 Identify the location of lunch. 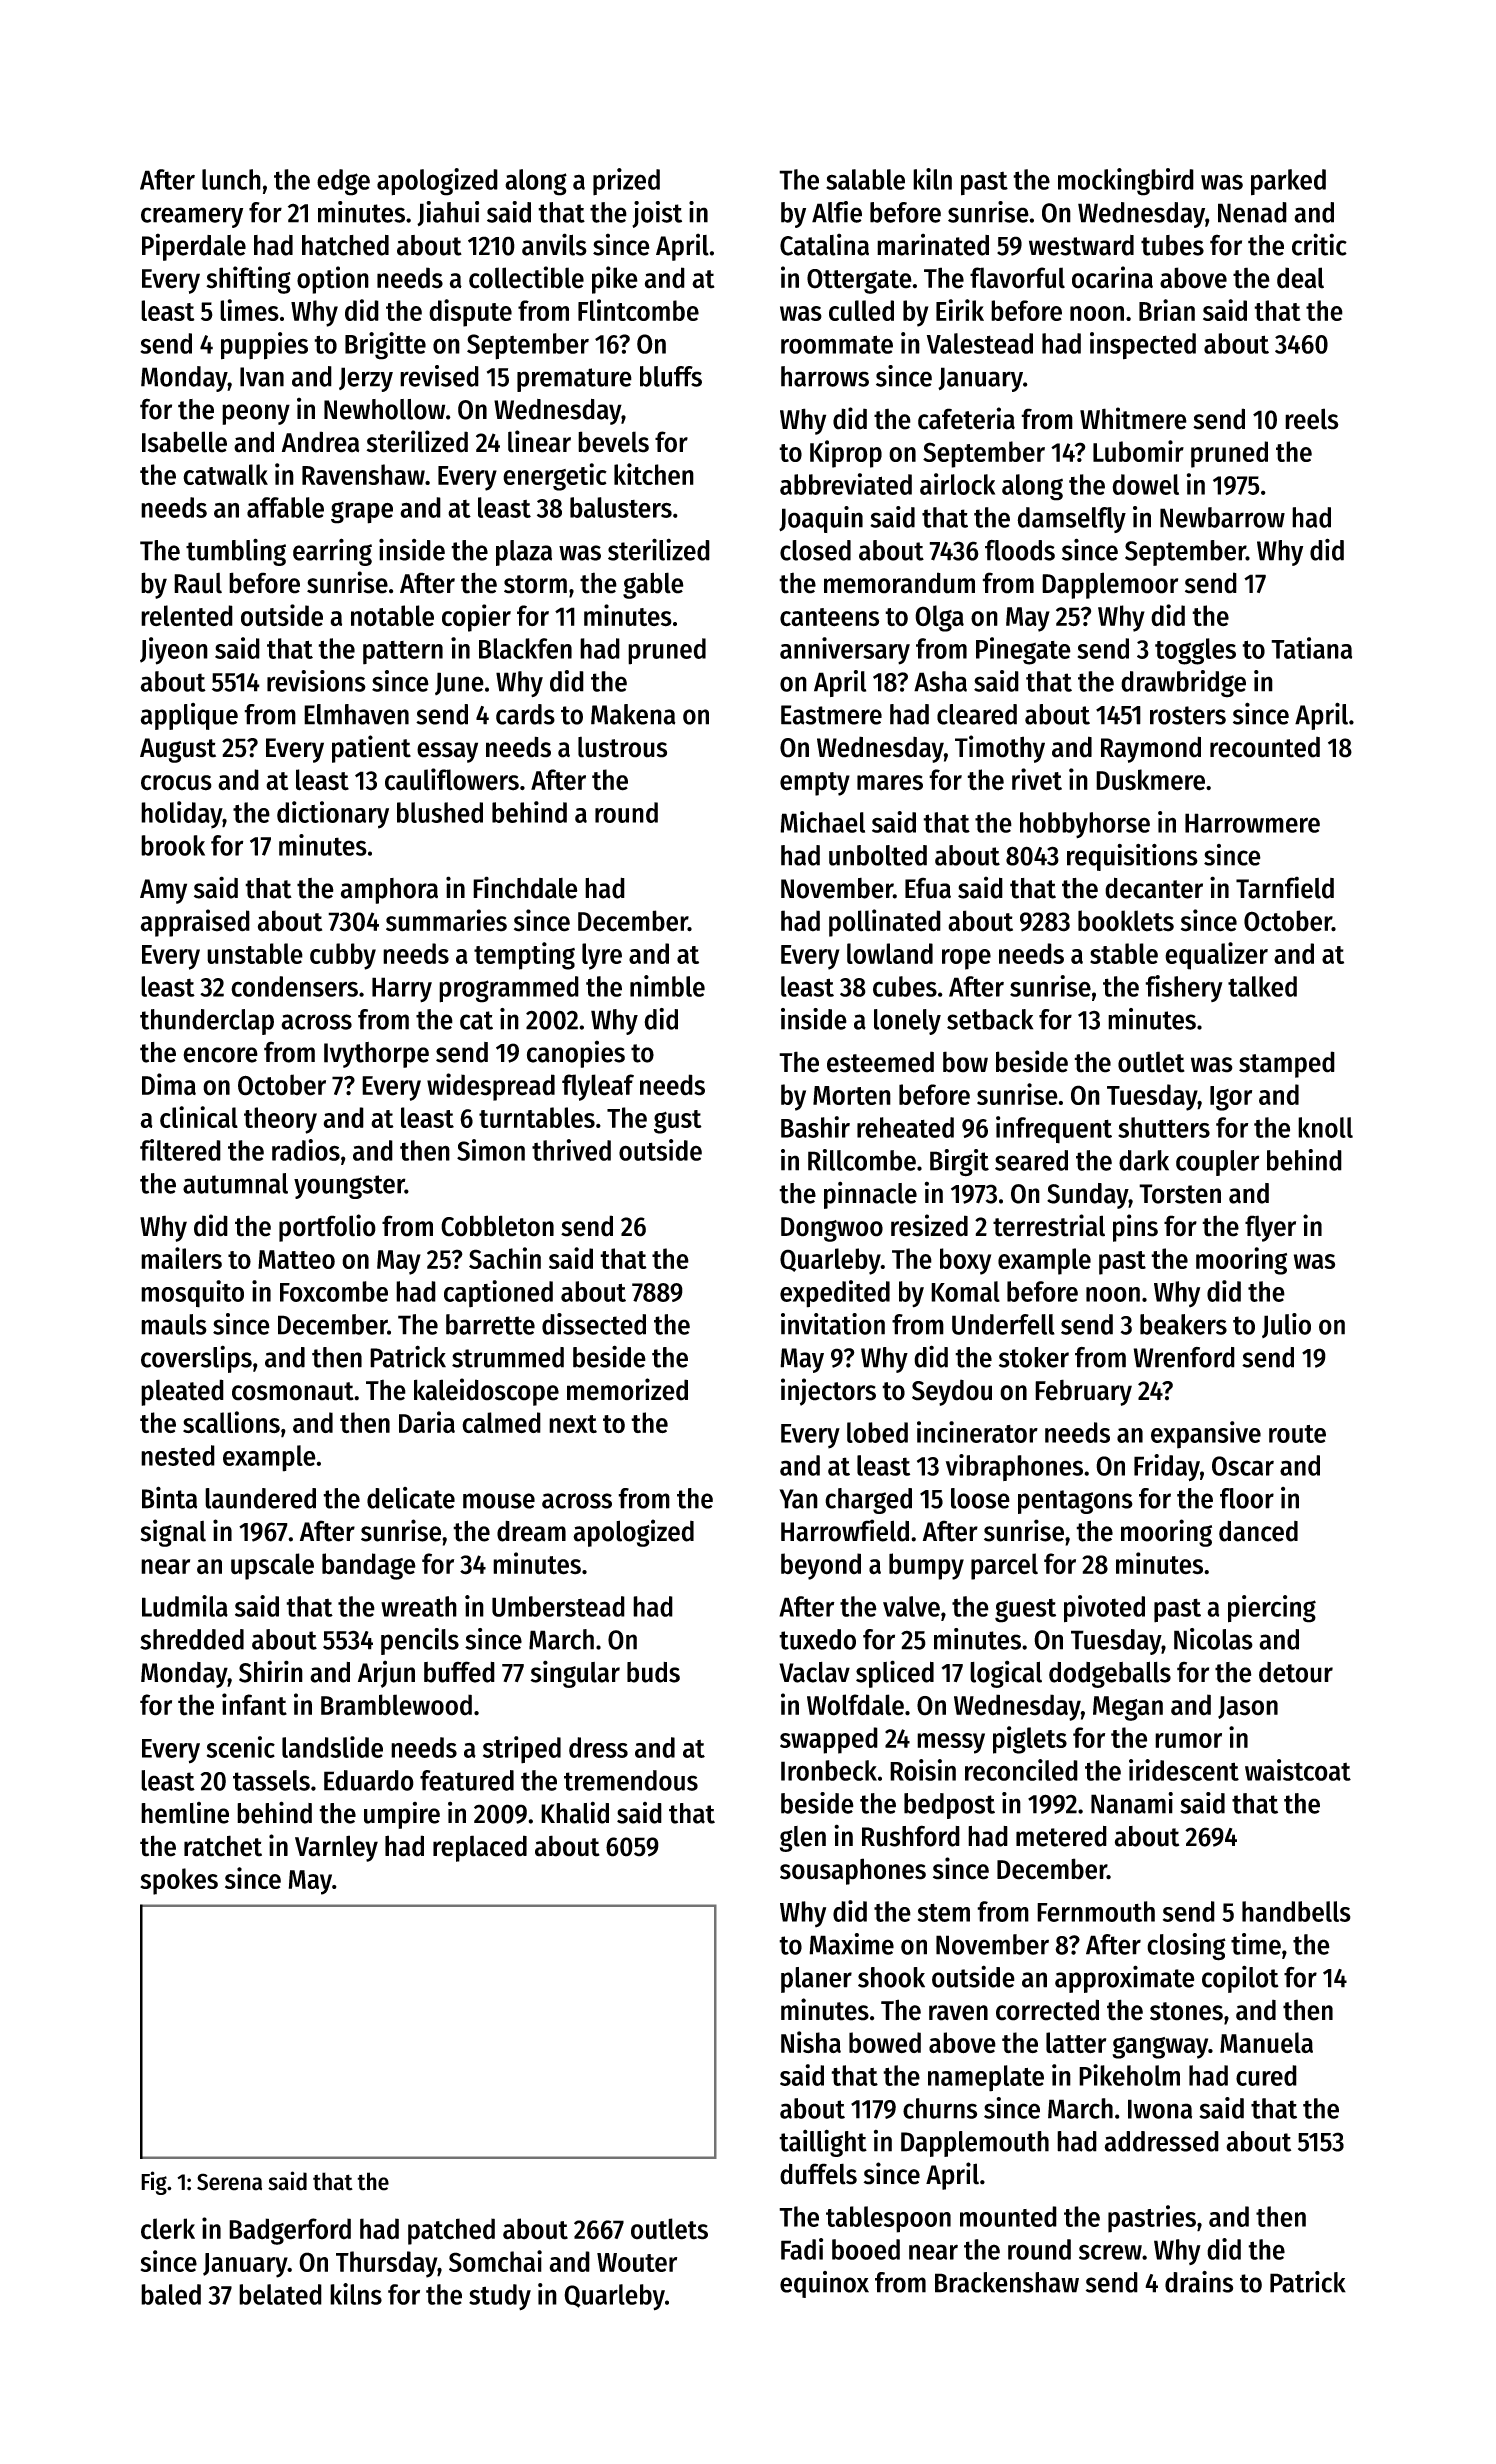
(231, 179).
